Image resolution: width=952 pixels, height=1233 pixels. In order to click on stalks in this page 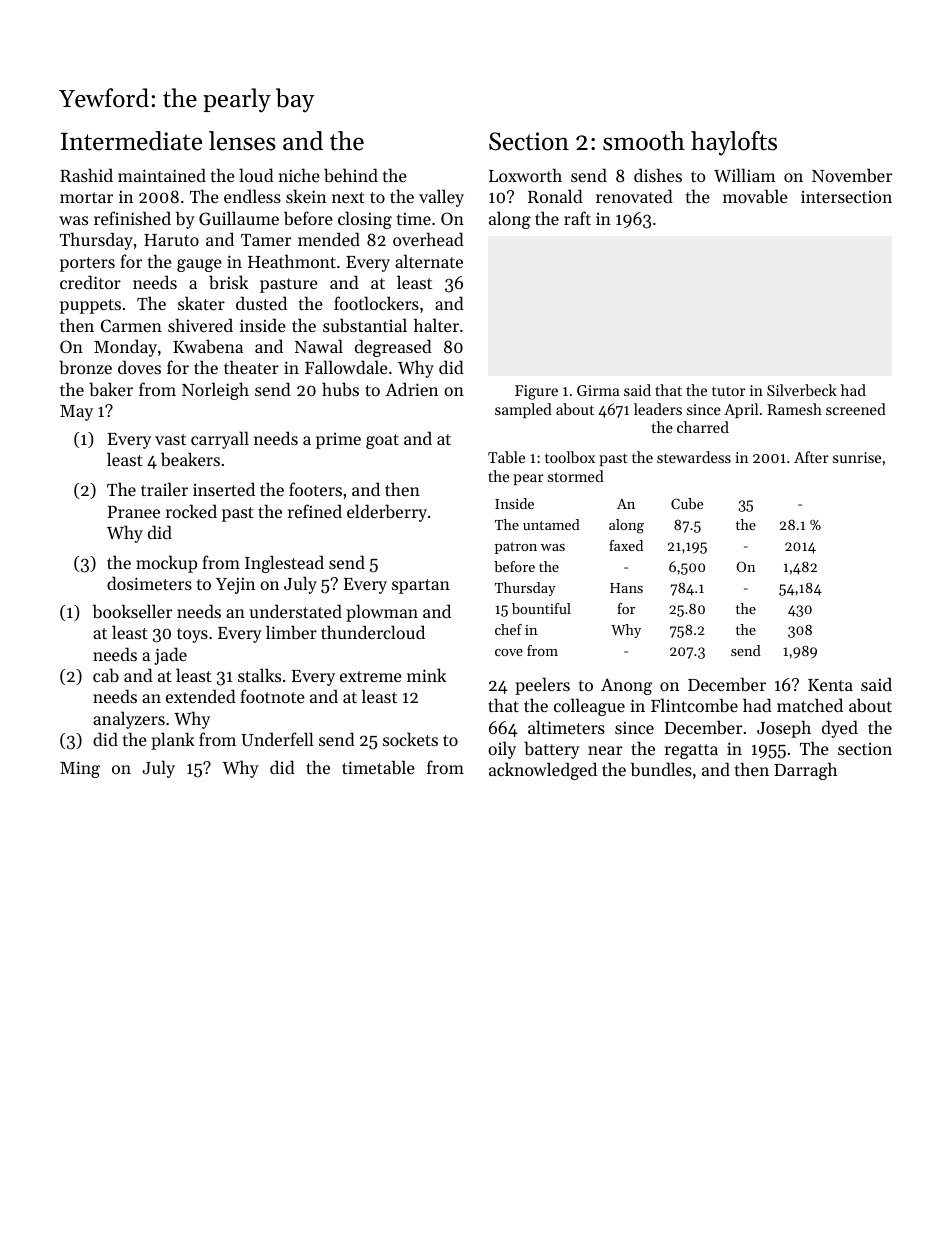, I will do `click(259, 675)`.
